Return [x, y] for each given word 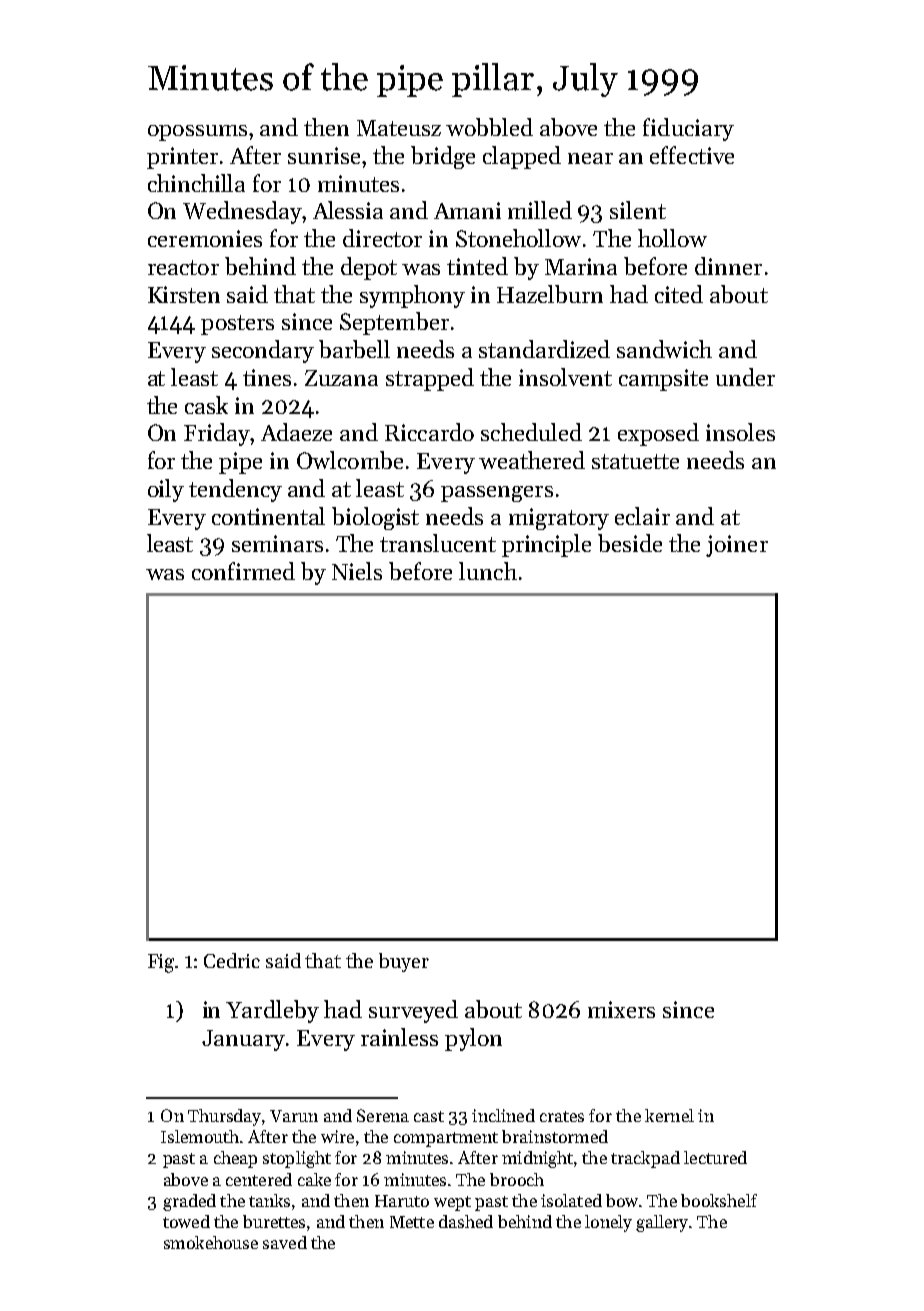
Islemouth [200, 1136]
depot [369, 268]
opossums [197, 133]
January [243, 1040]
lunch [488, 571]
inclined [503, 1115]
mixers [621, 1009]
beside [630, 543]
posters [237, 325]
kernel [669, 1115]
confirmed [243, 571]
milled [540, 210]
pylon [473, 1039]
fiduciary [688, 129]
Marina [581, 266]
